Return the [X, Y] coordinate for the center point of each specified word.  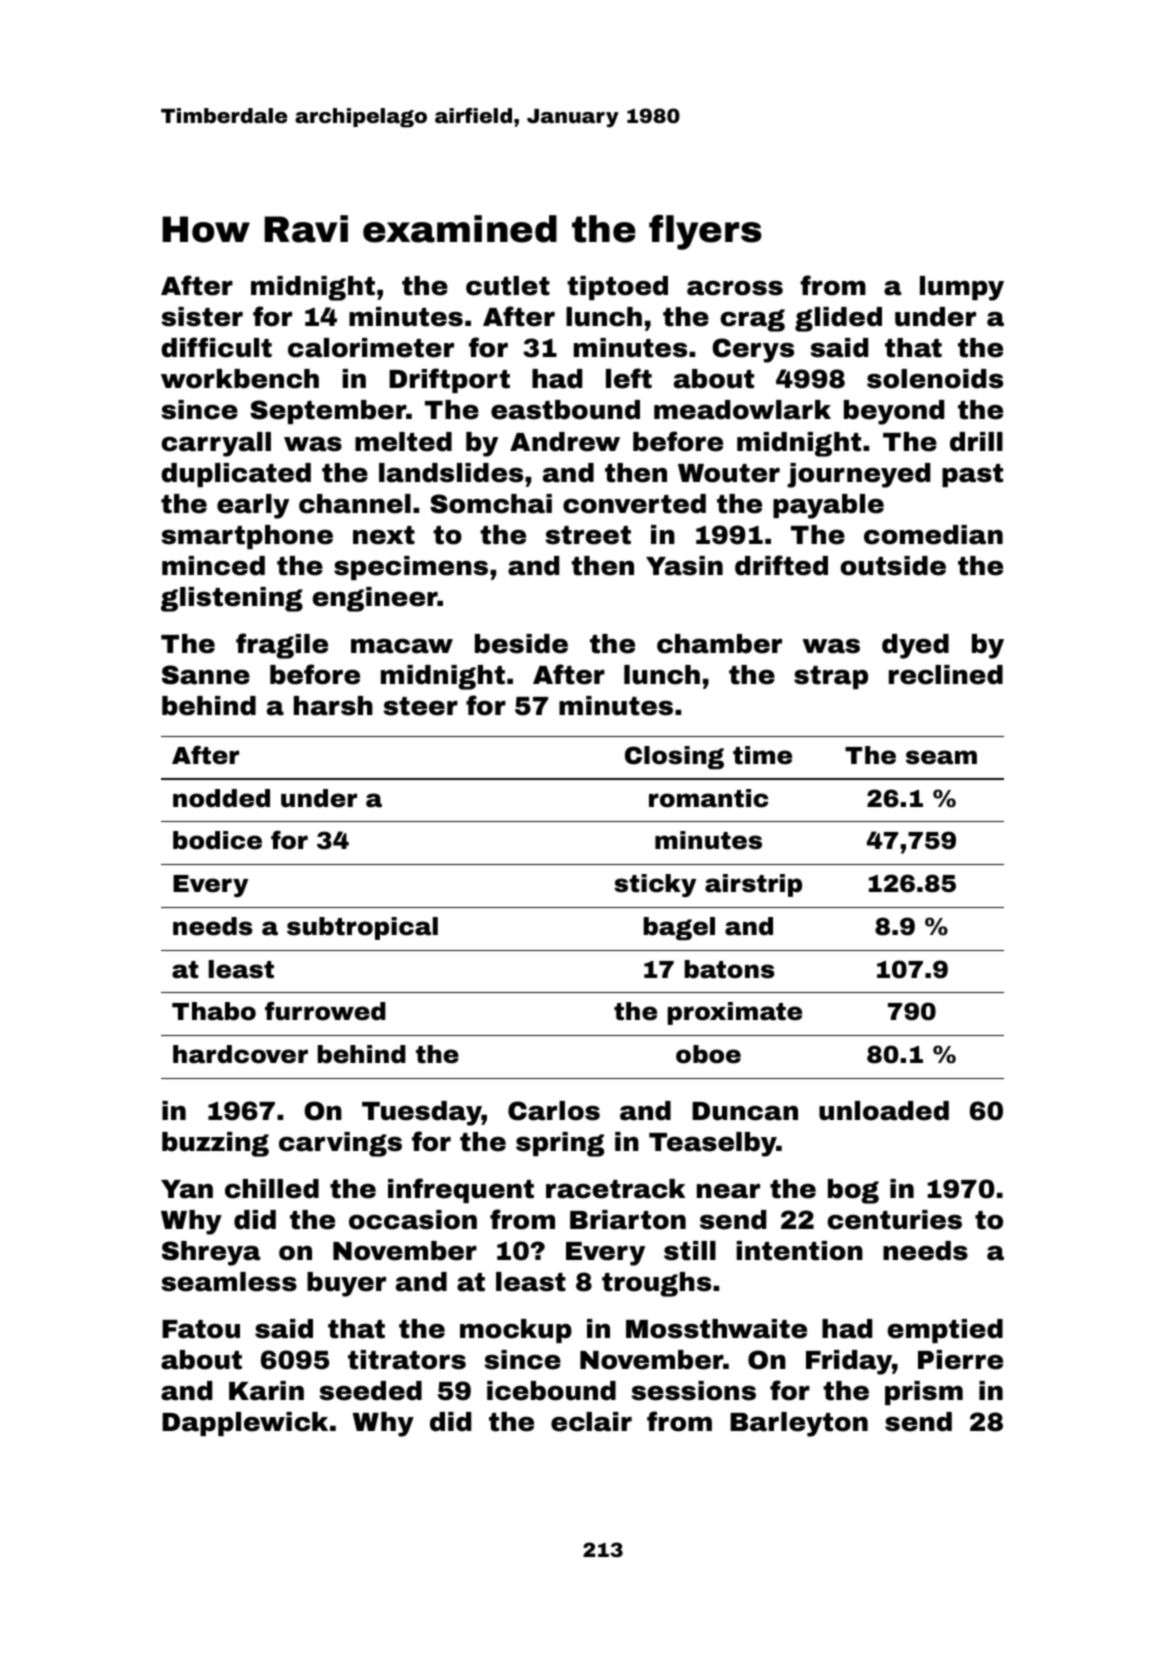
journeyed [858, 475]
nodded [221, 798]
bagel [679, 928]
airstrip [753, 885]
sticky [655, 885]
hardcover [240, 1054]
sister [202, 317]
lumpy [962, 288]
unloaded [884, 1111]
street [588, 535]
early [253, 506]
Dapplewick [245, 1424]
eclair [591, 1422]
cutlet [508, 286]
